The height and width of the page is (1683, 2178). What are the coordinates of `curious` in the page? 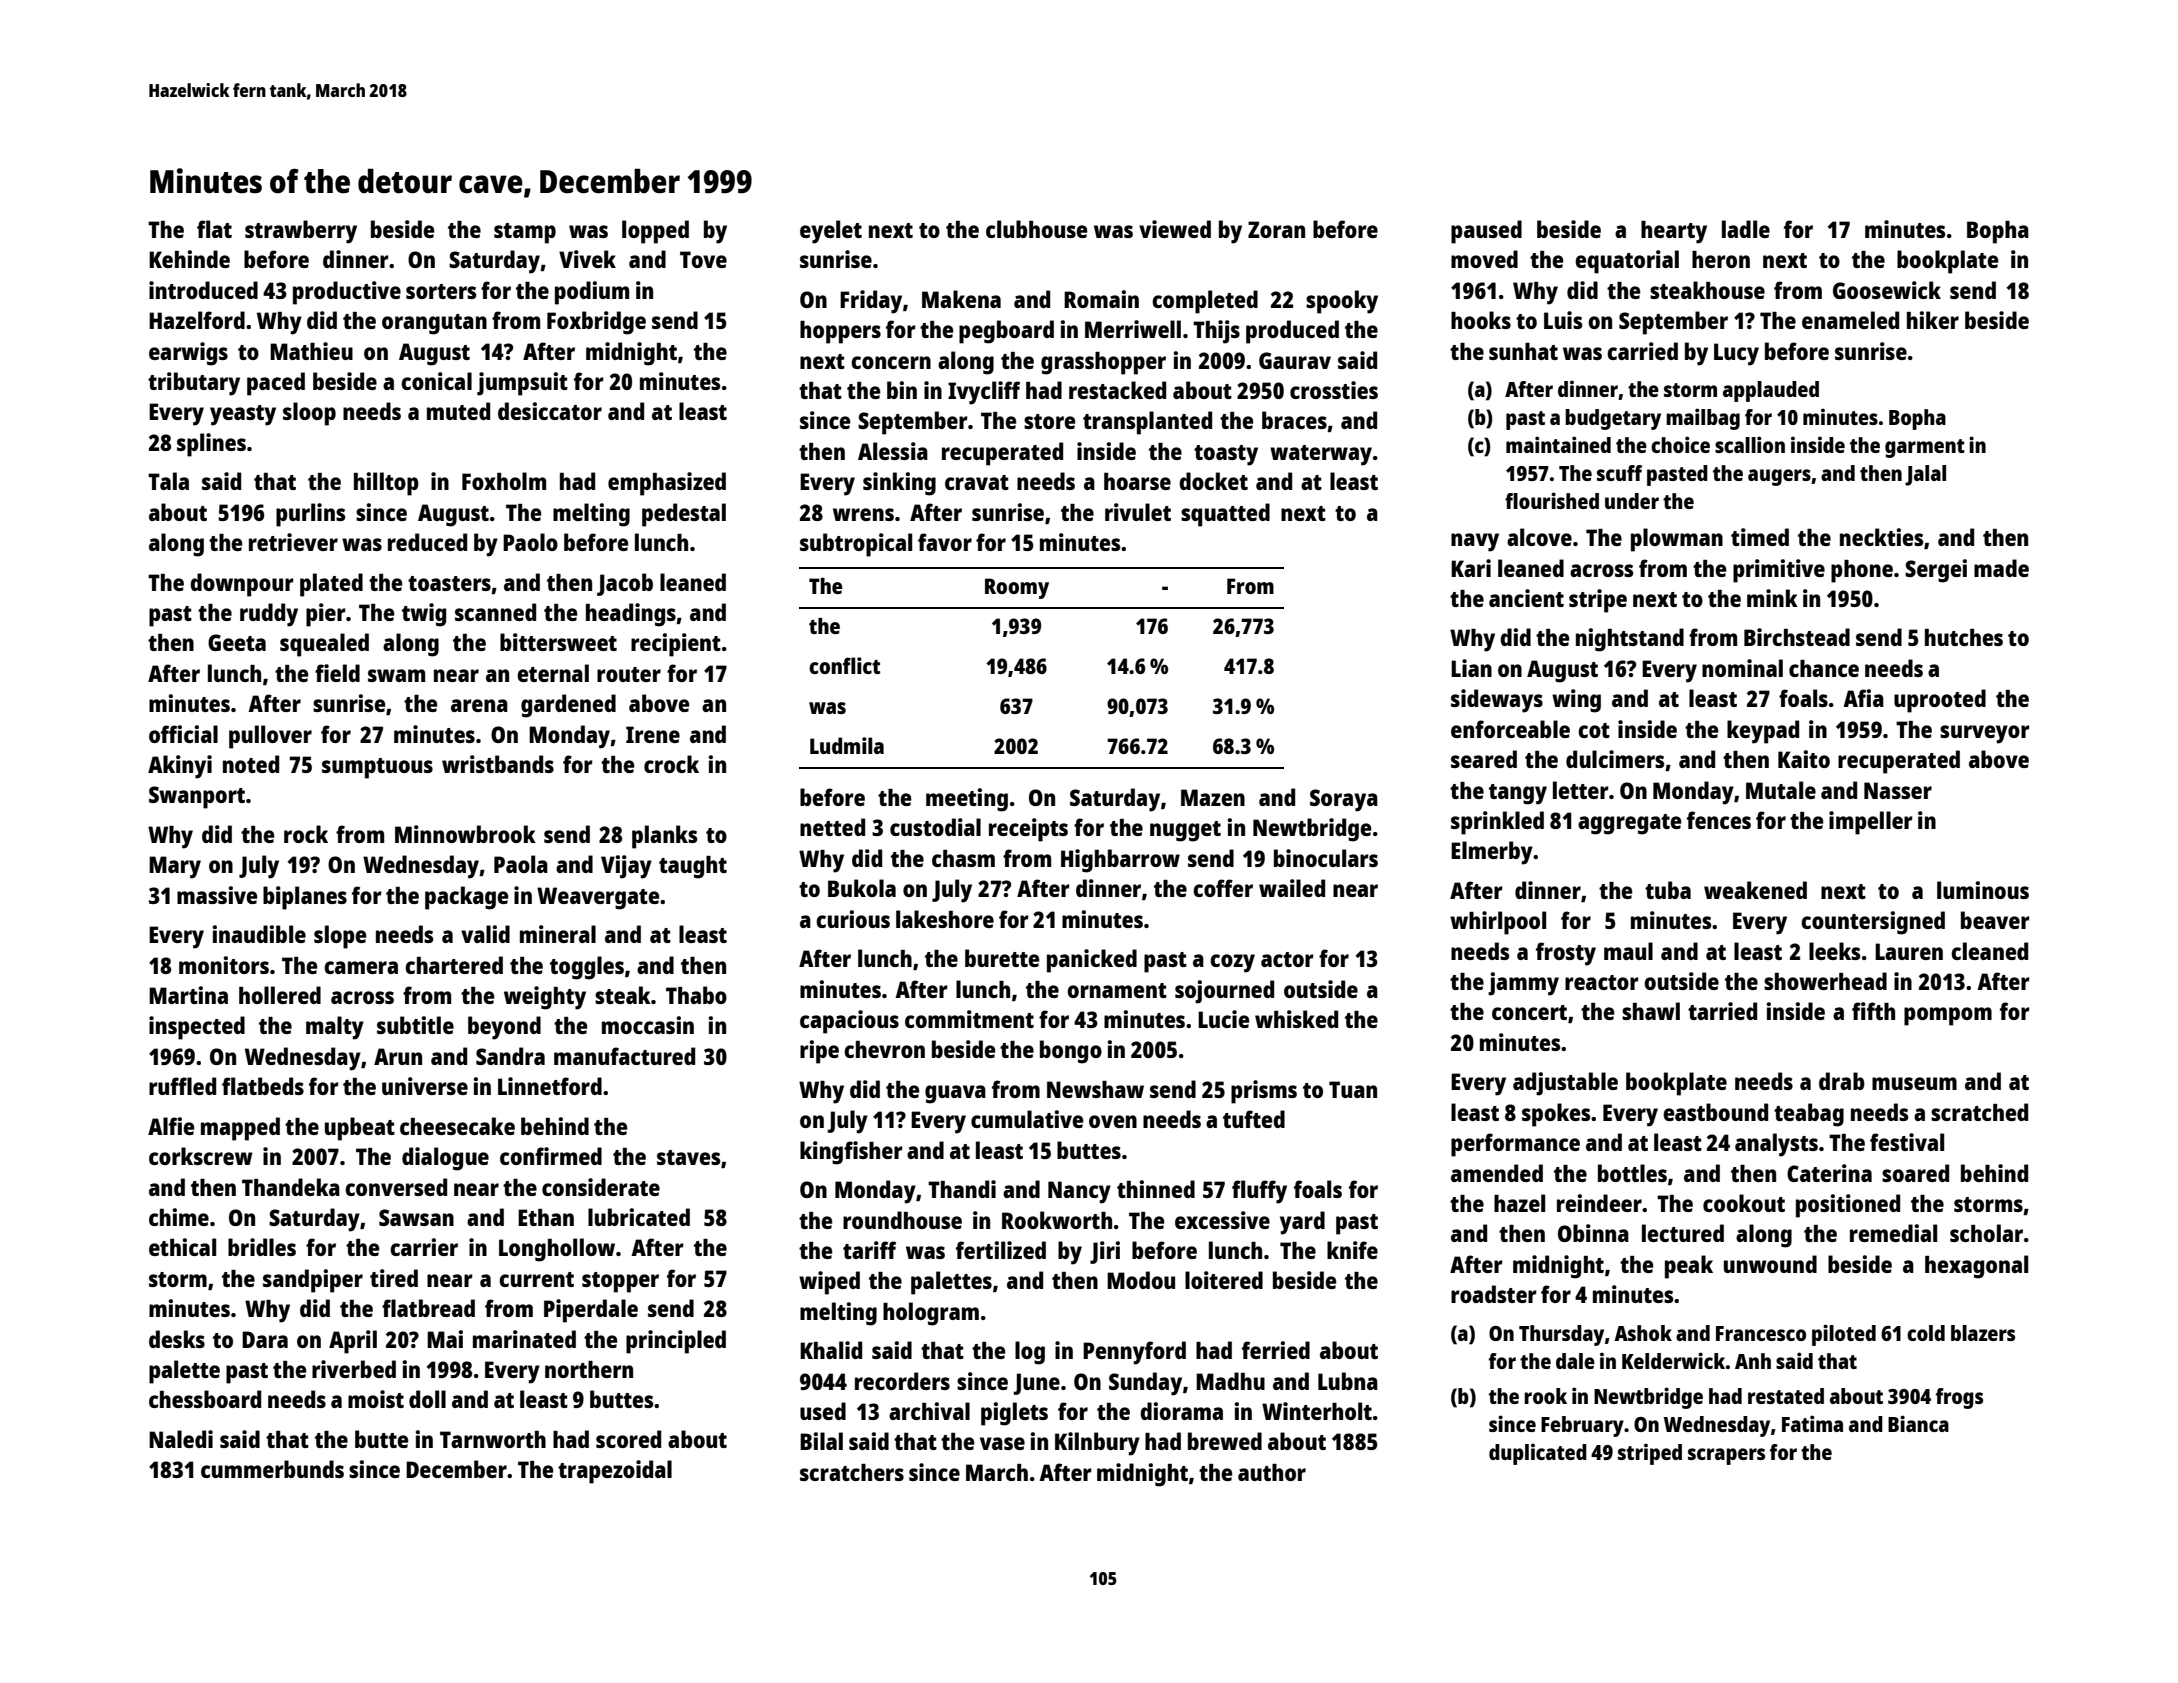 It's located at (853, 919).
